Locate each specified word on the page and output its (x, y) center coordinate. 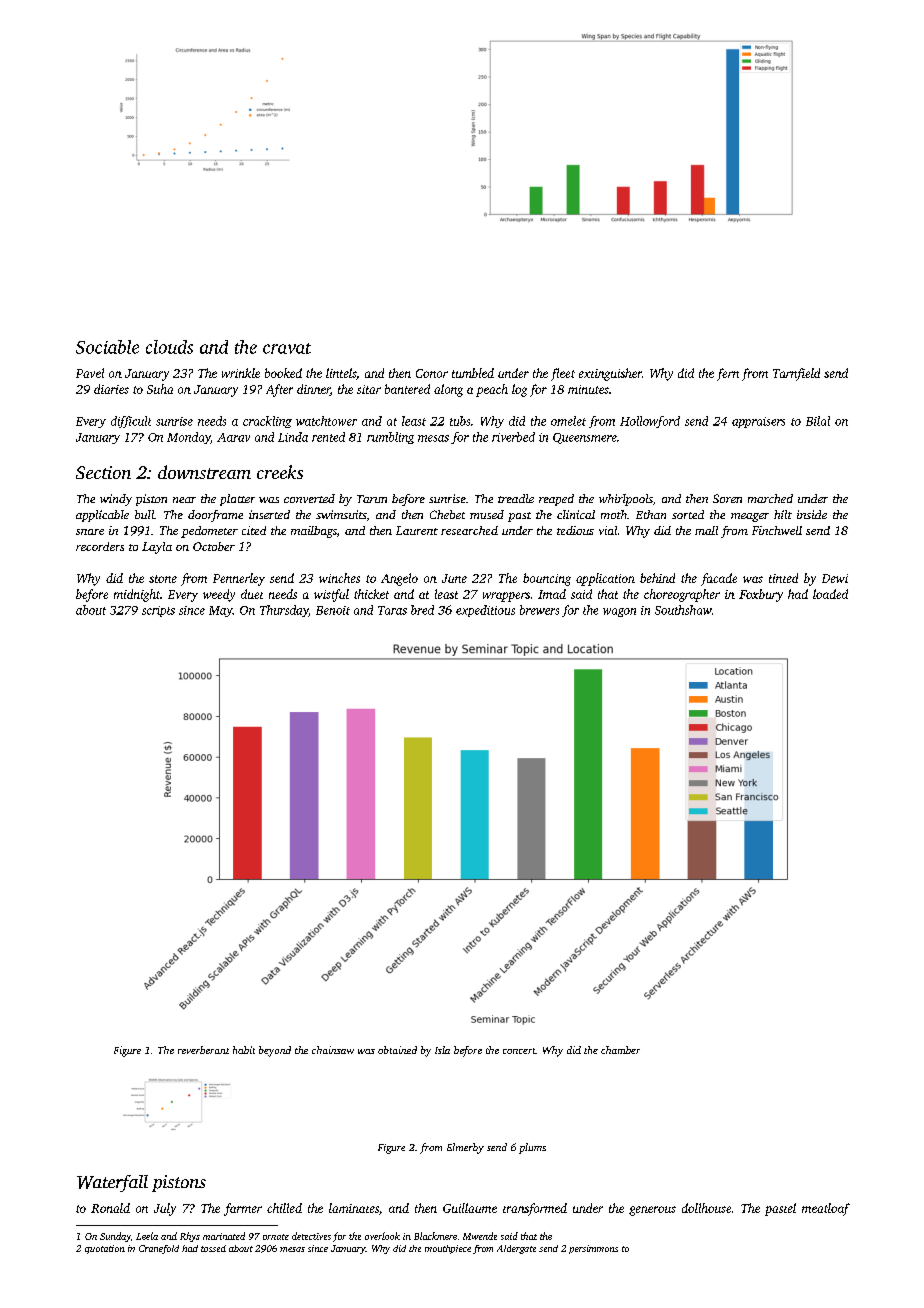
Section (103, 472)
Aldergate (516, 1249)
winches (339, 578)
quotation (105, 1249)
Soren (727, 498)
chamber (620, 1050)
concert (519, 1051)
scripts (158, 611)
